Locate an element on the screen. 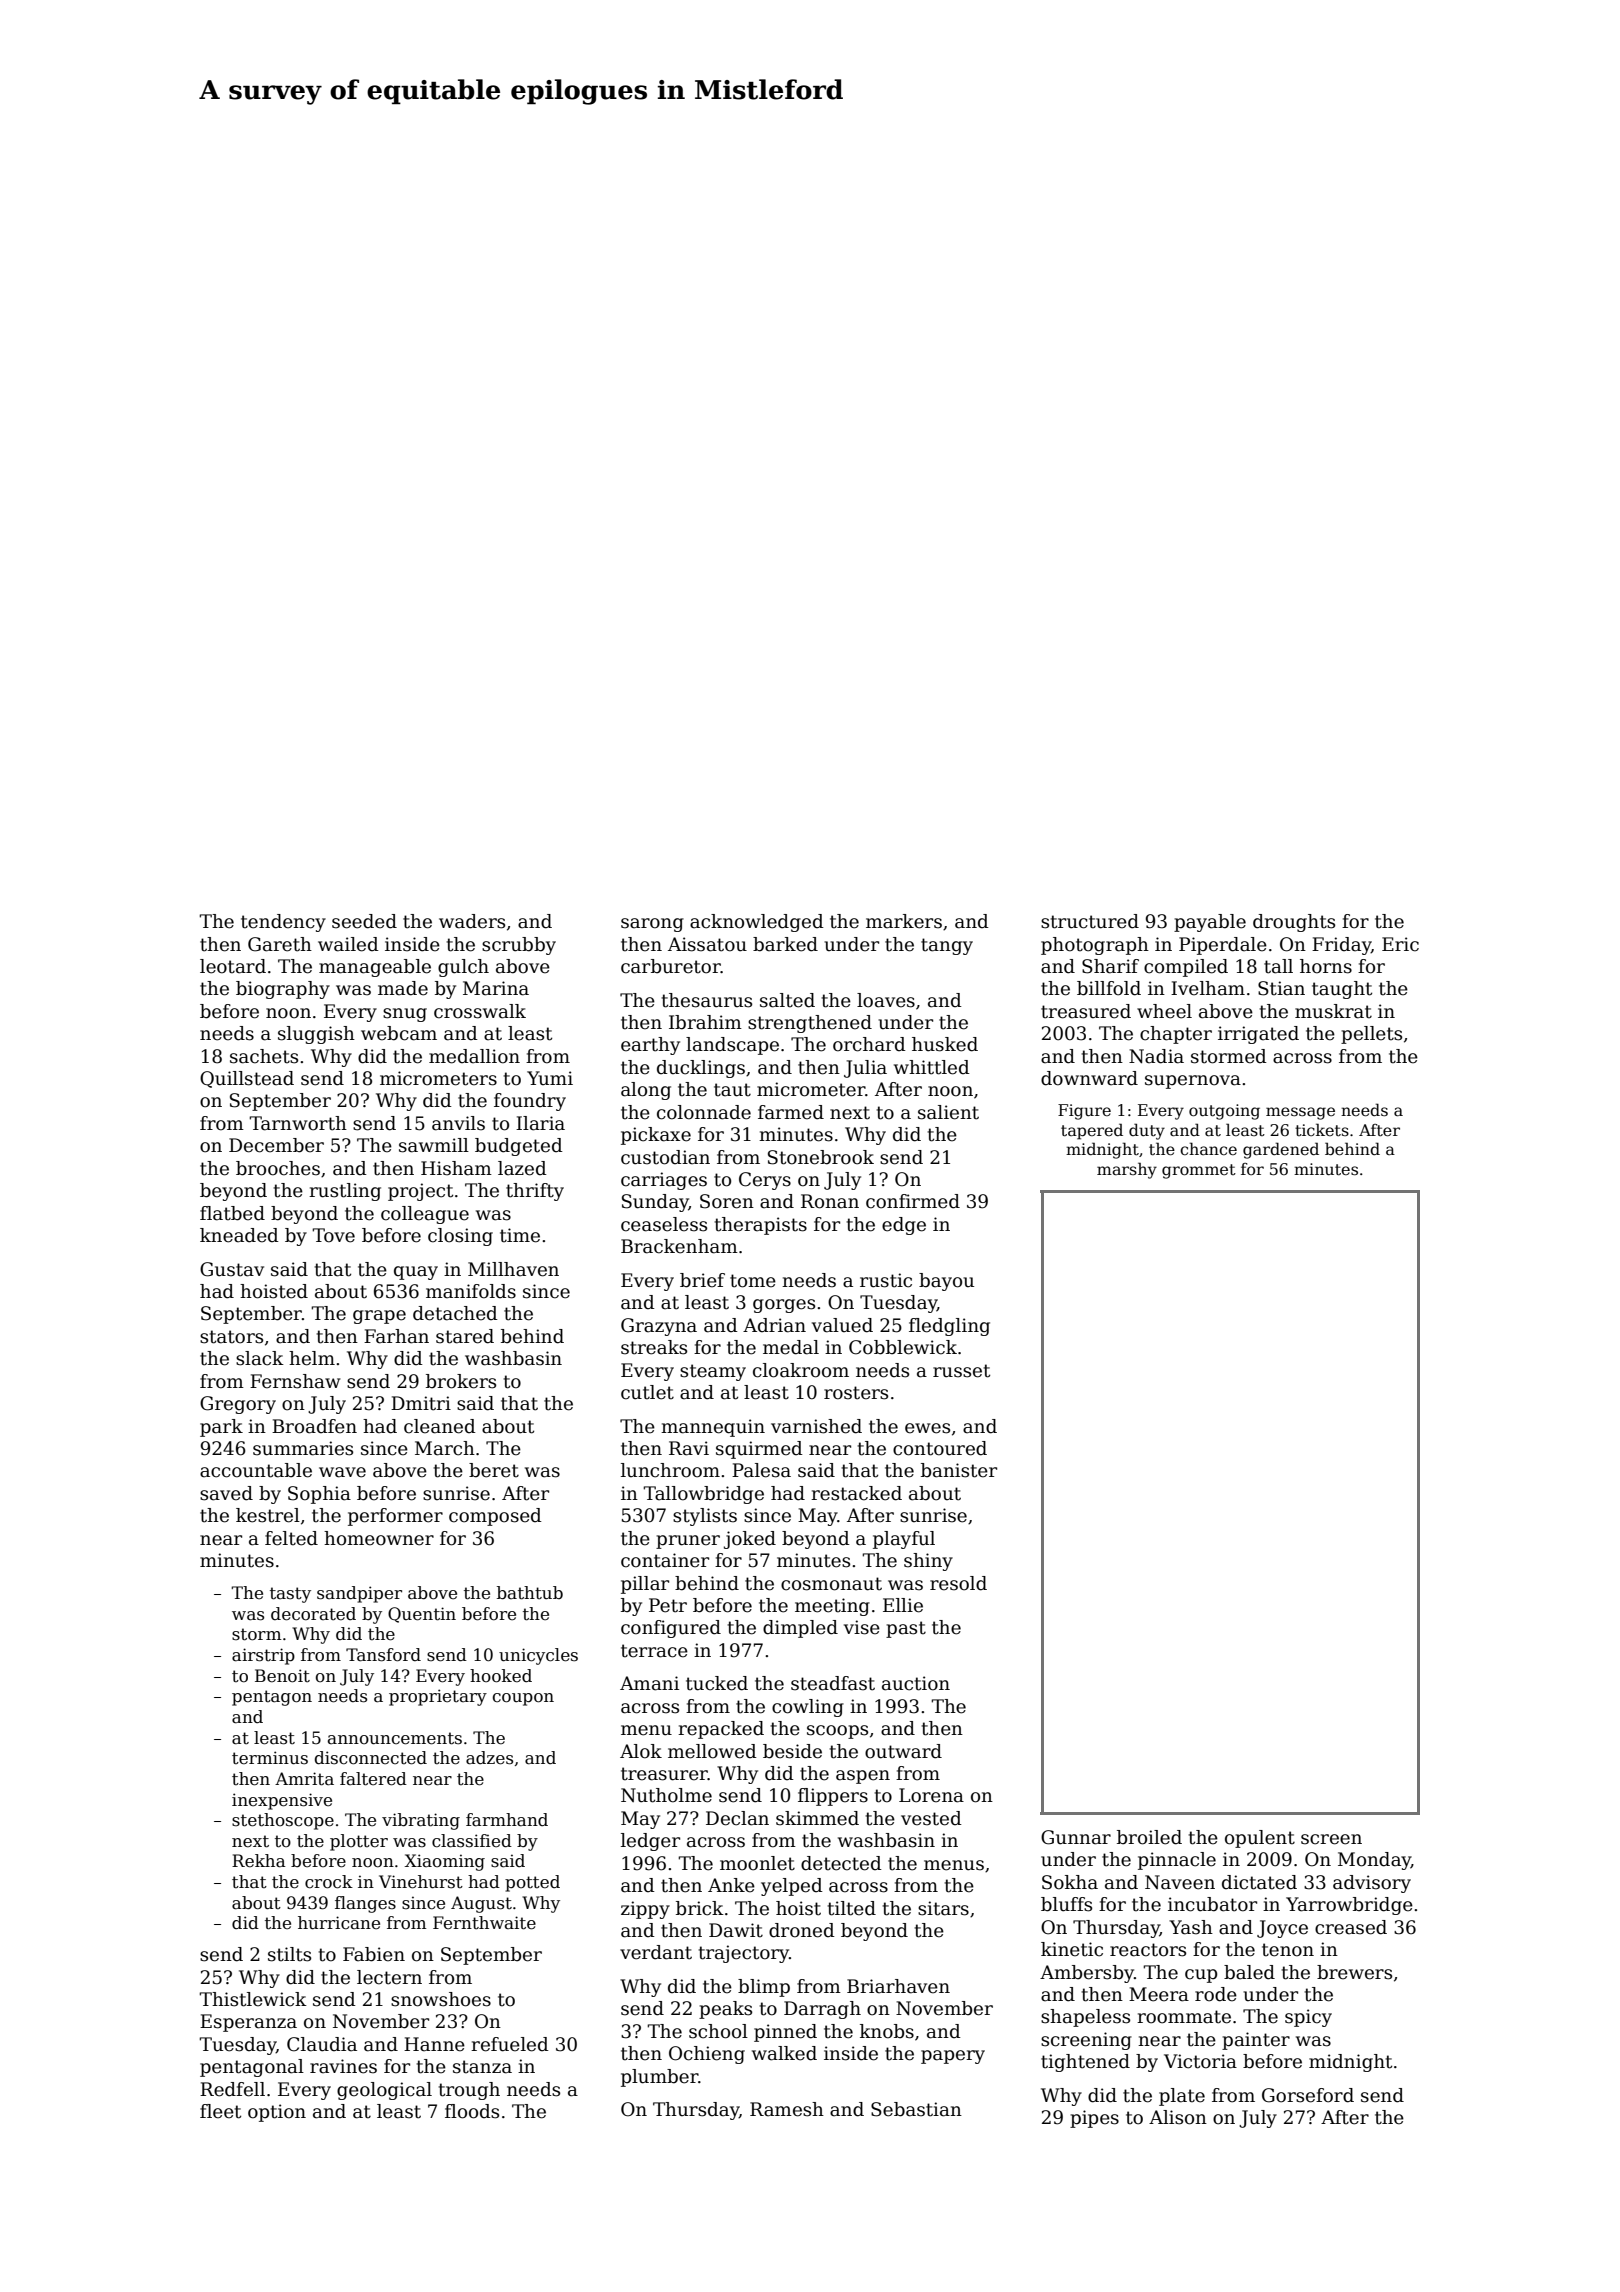 This screenshot has height=2292, width=1620. detected is located at coordinates (841, 1863).
